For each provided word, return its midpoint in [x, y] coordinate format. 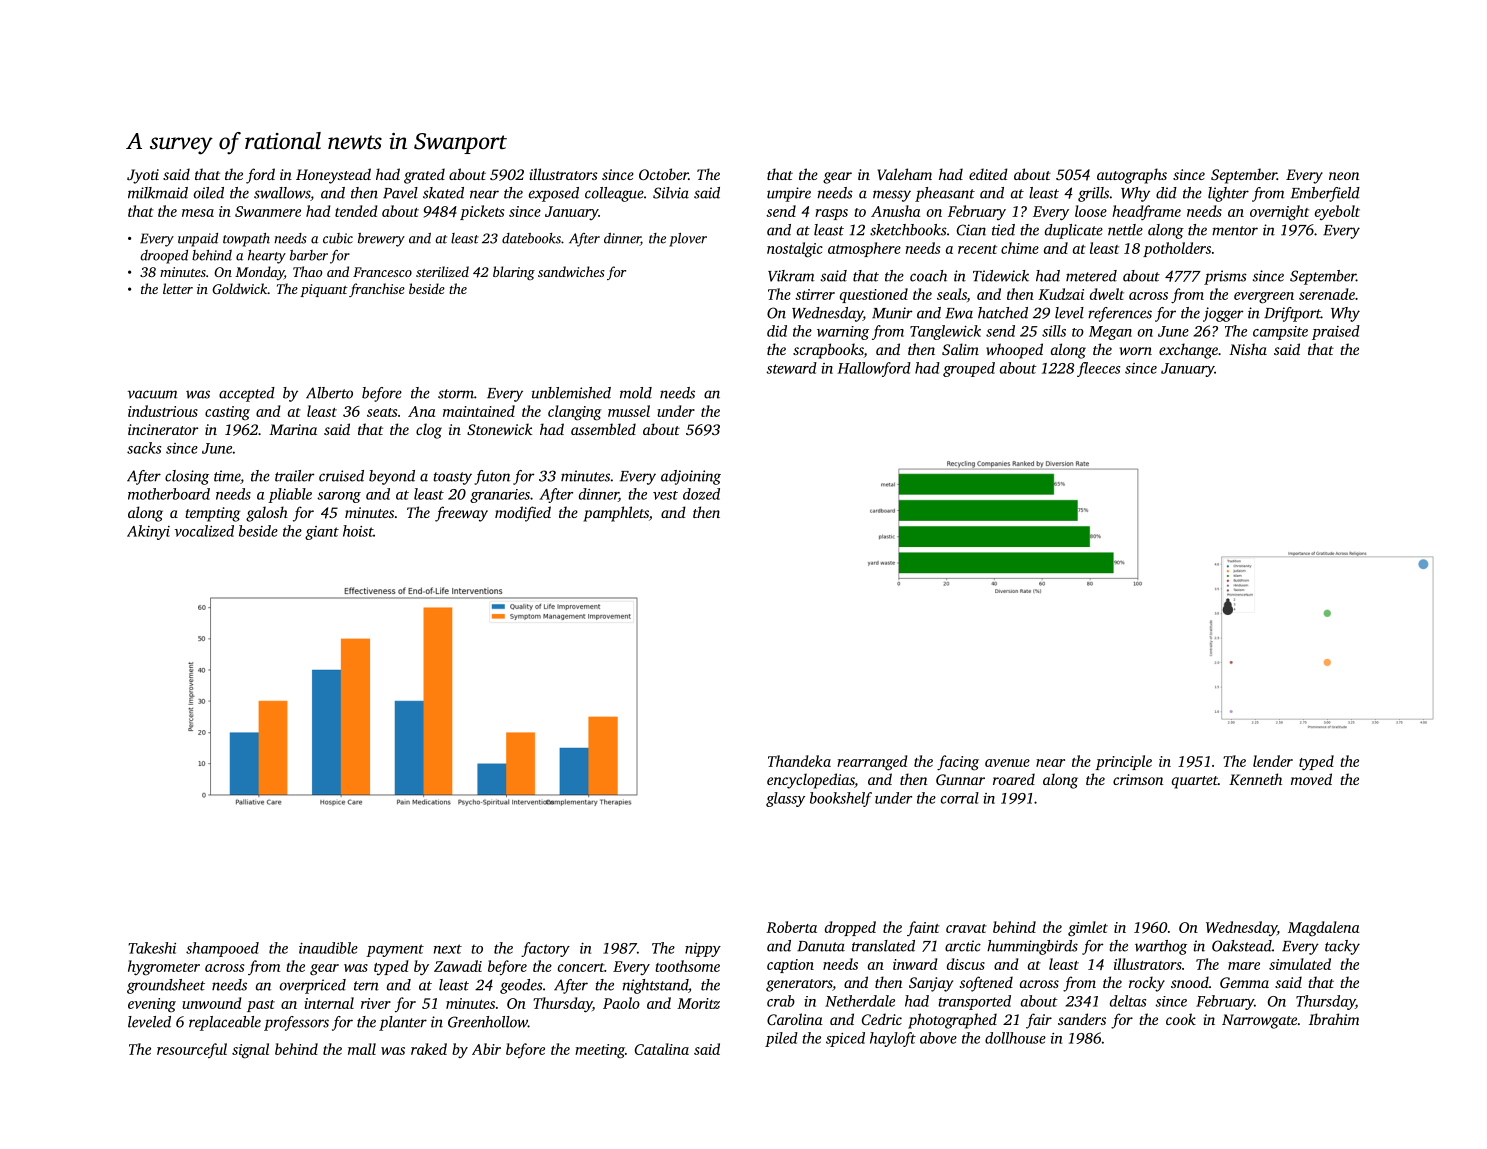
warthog [1161, 947]
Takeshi [152, 948]
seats [382, 412]
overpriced [312, 986]
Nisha [1248, 349]
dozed [701, 494]
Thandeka [799, 761]
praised [1336, 332]
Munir [892, 313]
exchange [1188, 351]
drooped [164, 257]
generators [799, 985]
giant [322, 533]
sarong [339, 497]
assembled [603, 429]
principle [1124, 762]
